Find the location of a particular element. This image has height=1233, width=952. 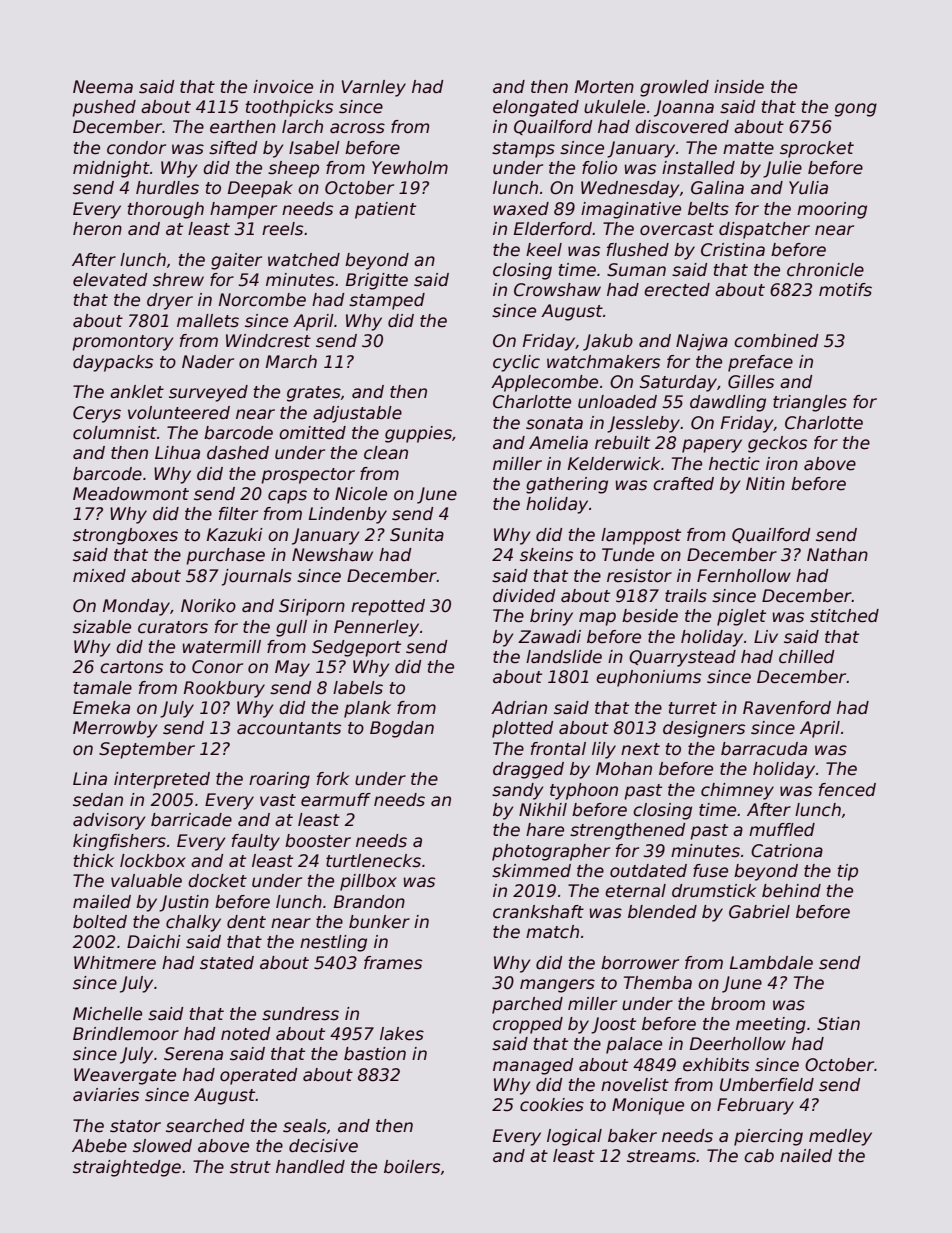

fuse is located at coordinates (710, 871).
